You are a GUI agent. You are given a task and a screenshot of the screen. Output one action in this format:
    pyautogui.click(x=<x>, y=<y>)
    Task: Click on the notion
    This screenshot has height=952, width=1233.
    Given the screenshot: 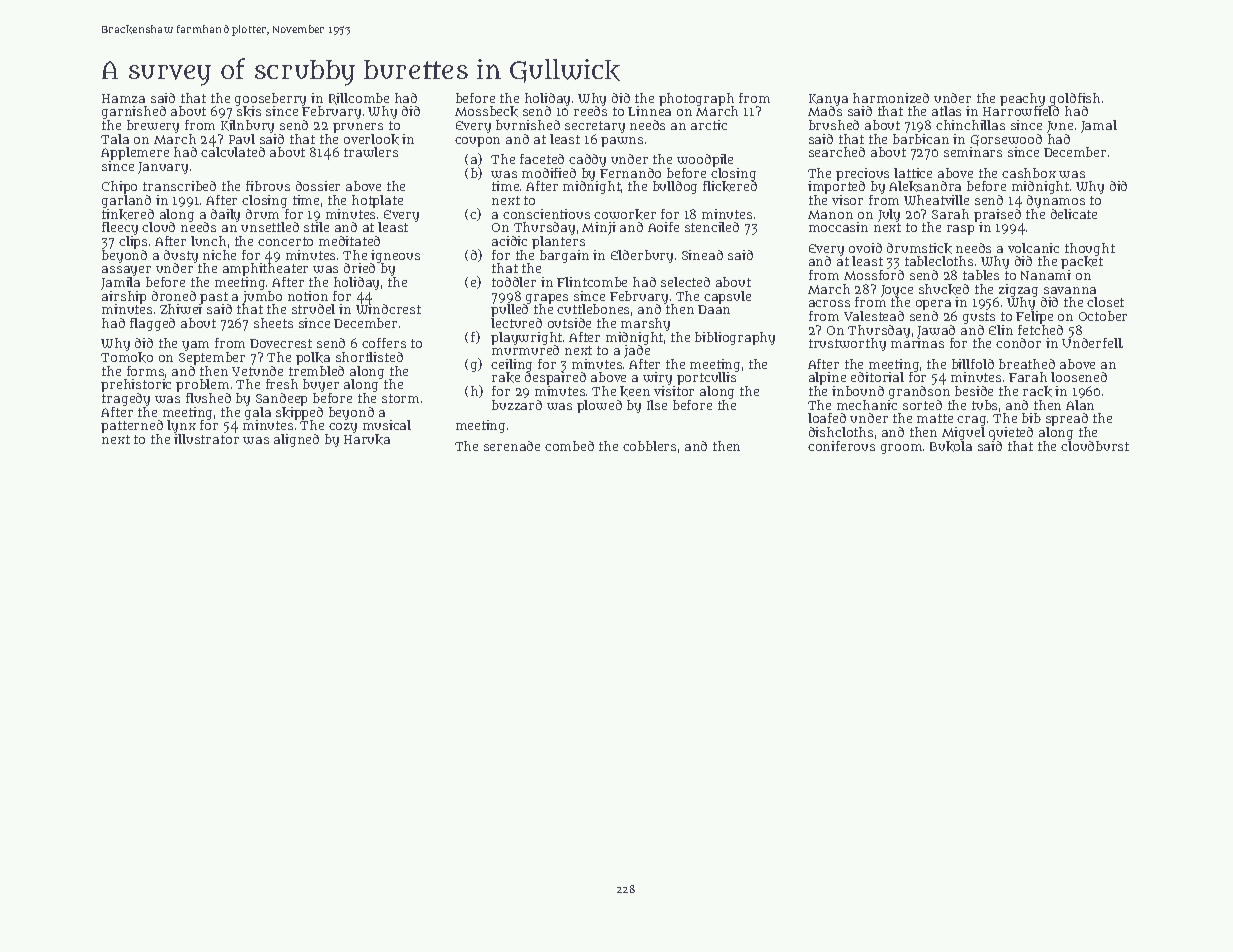 What is the action you would take?
    pyautogui.click(x=308, y=296)
